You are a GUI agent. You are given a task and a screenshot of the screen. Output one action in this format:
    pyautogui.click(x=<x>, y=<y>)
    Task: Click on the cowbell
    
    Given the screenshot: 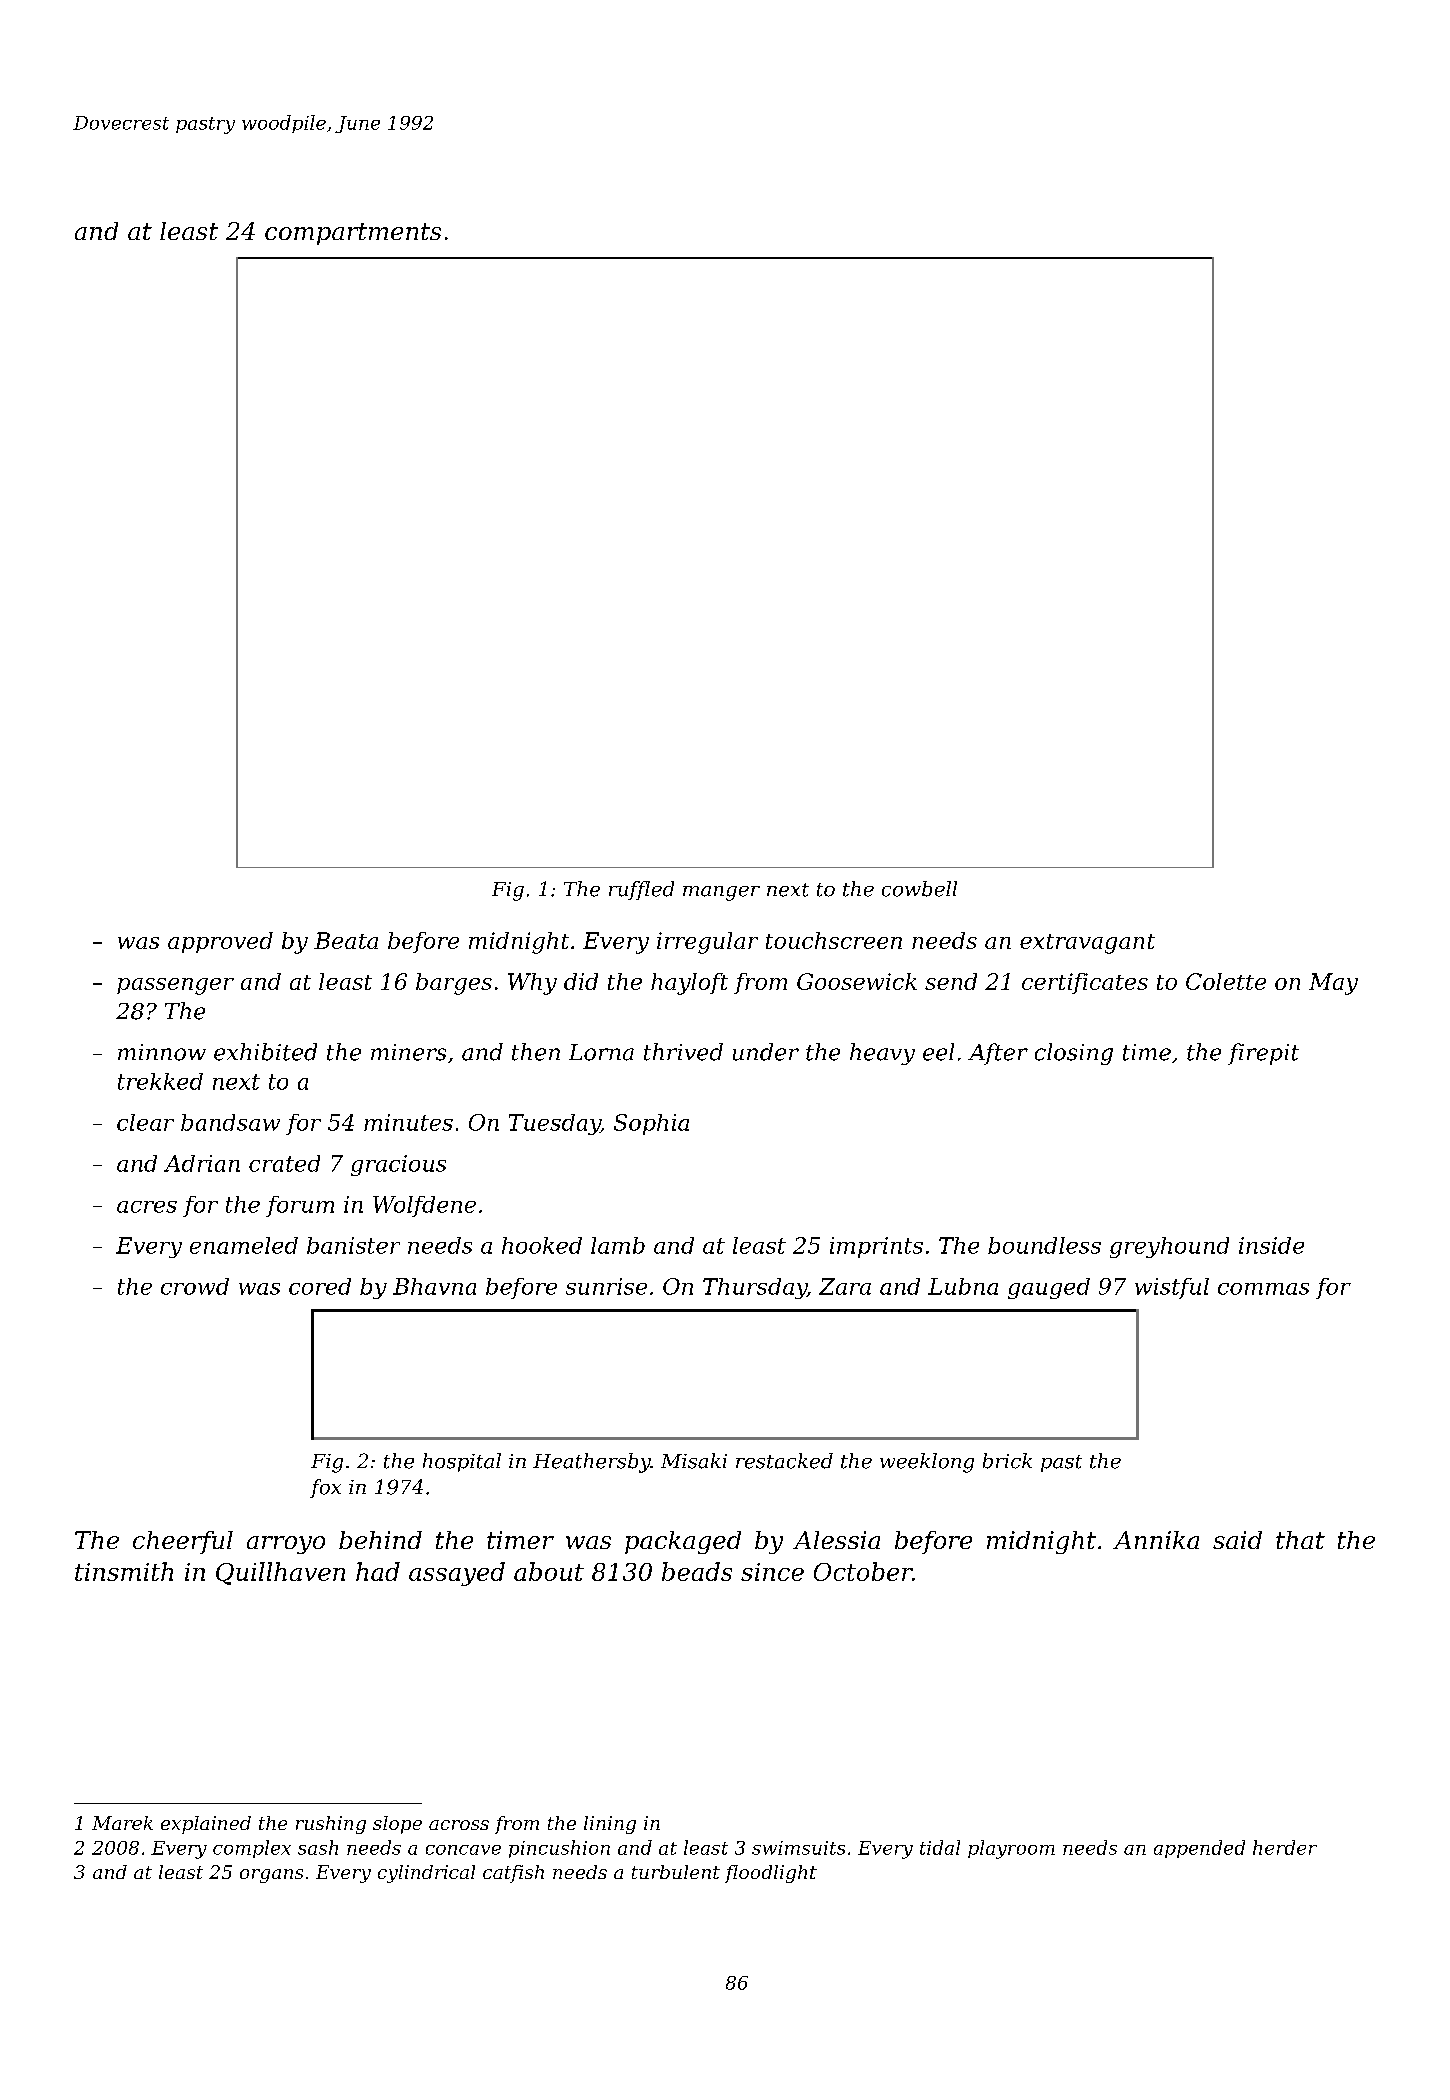 What is the action you would take?
    pyautogui.click(x=919, y=889)
